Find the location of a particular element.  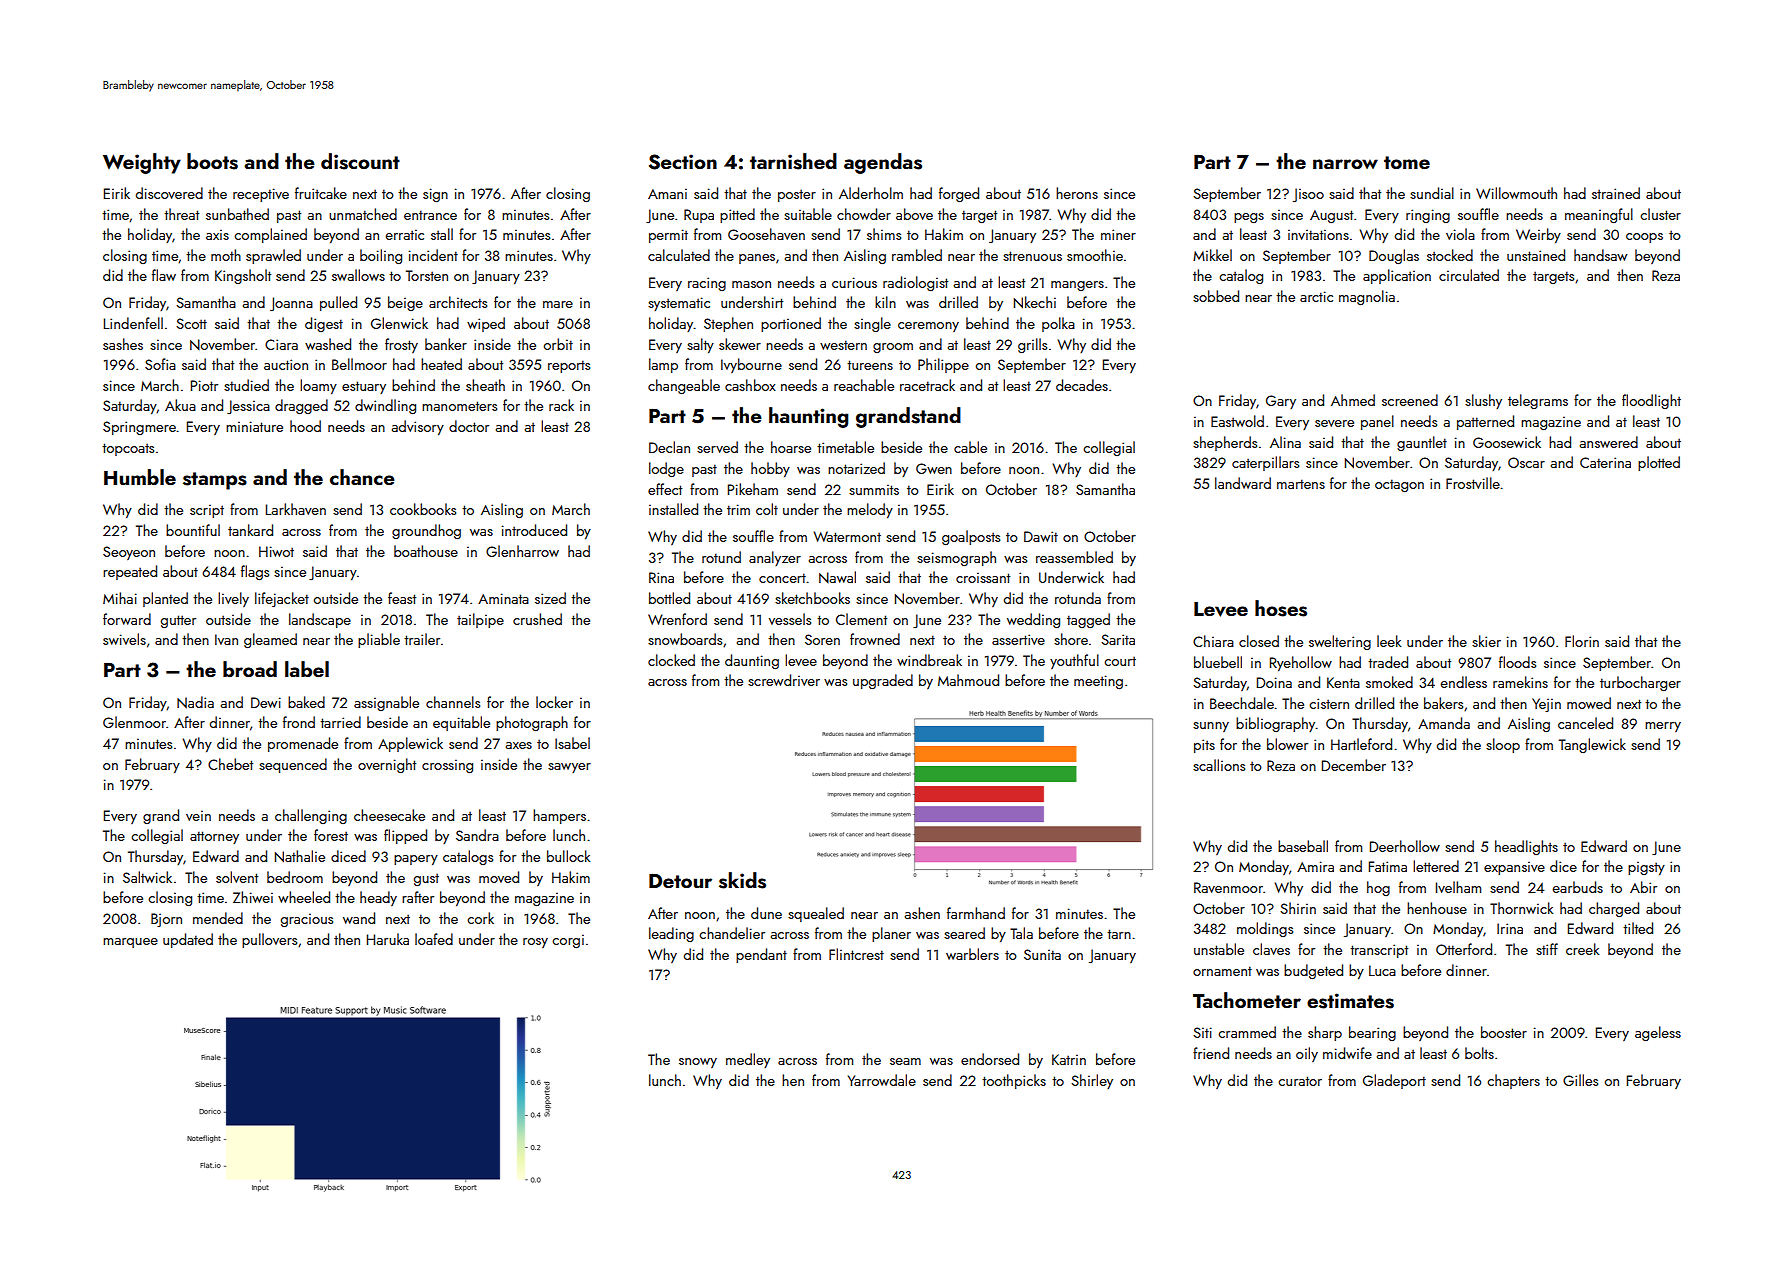

upgraded is located at coordinates (883, 681).
